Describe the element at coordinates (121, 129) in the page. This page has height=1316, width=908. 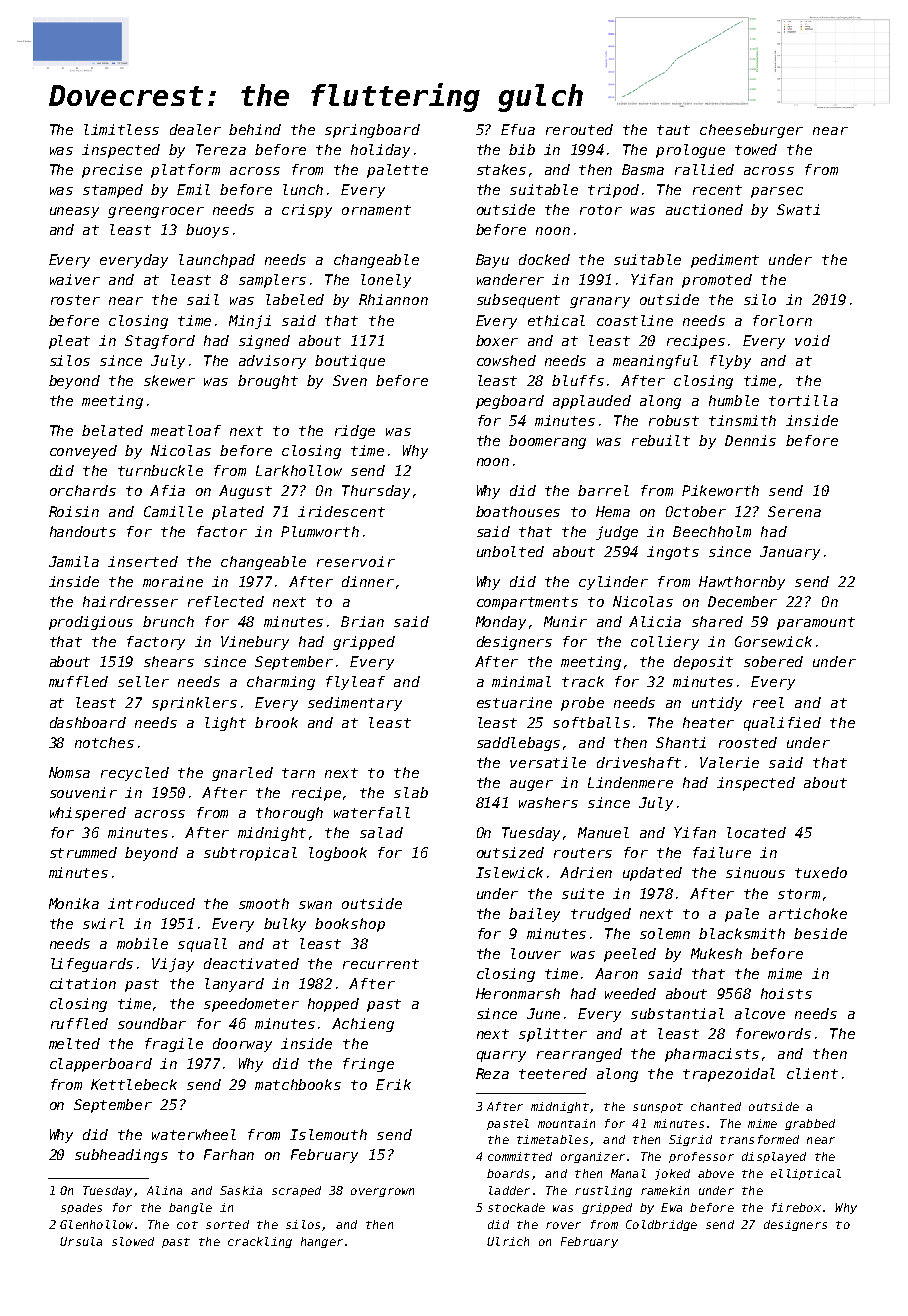
I see `limitless` at that location.
